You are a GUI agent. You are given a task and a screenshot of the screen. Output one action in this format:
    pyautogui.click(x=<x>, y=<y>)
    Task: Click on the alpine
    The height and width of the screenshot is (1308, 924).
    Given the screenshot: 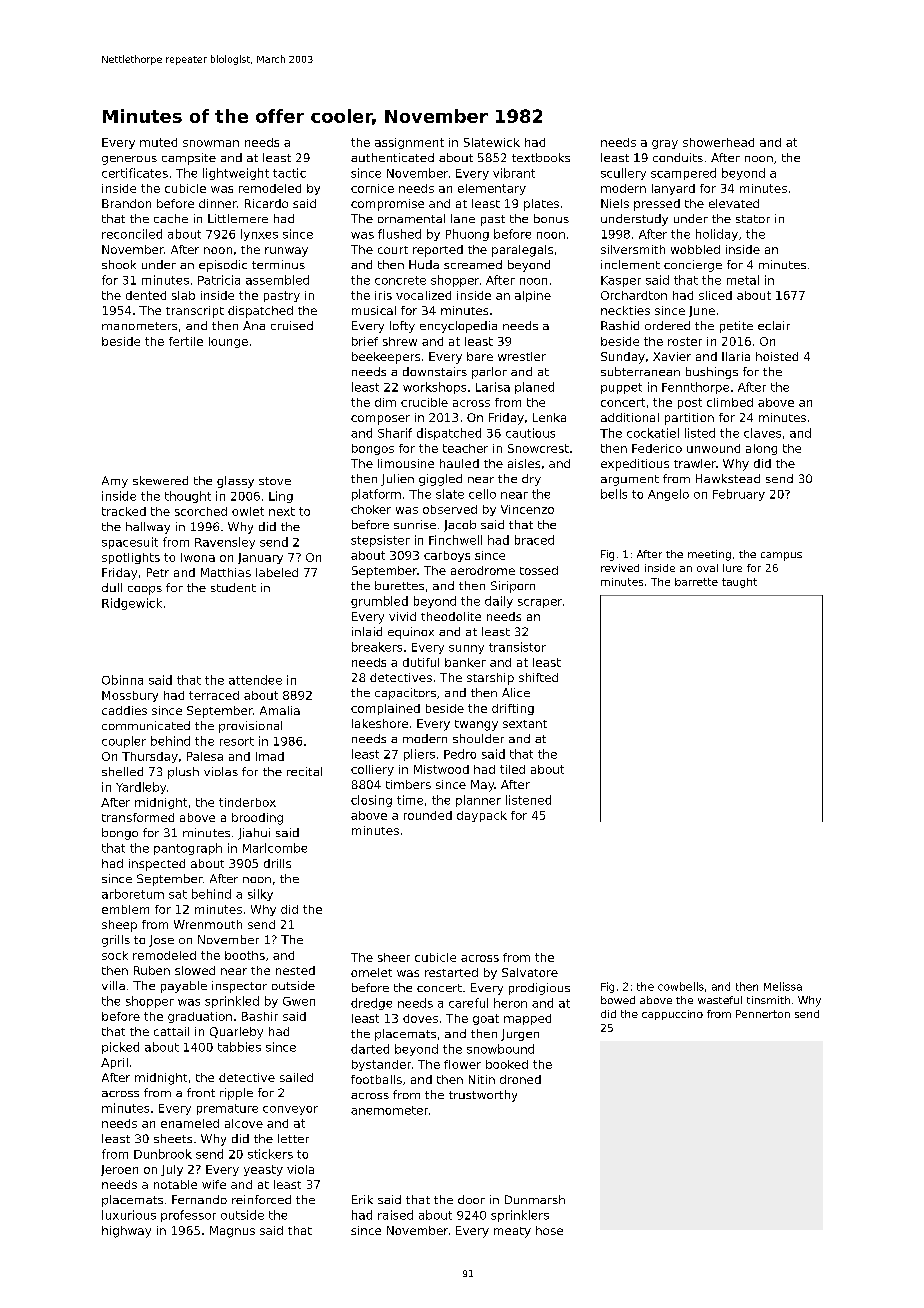 What is the action you would take?
    pyautogui.click(x=533, y=296)
